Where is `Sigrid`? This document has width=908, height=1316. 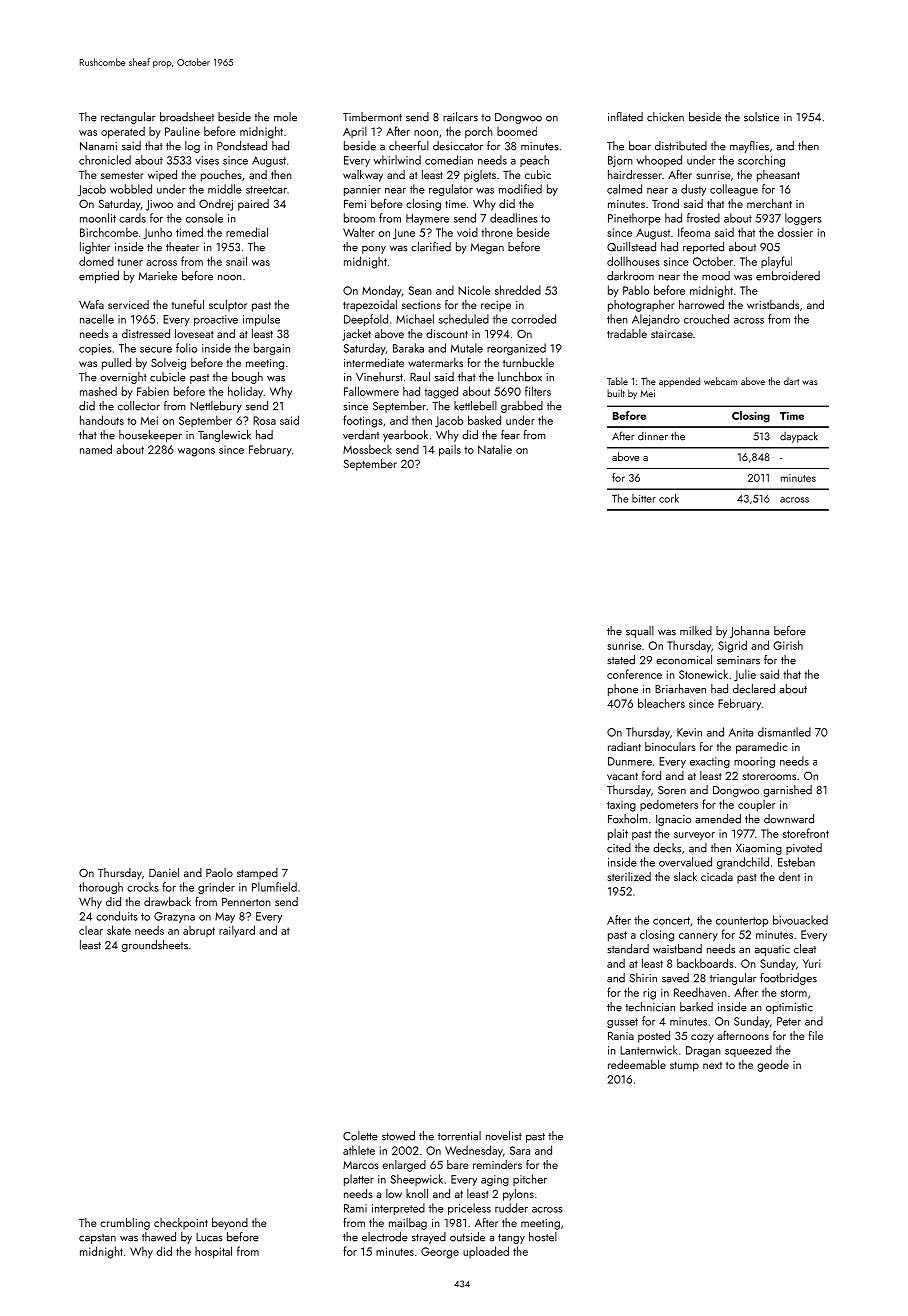
Sigrid is located at coordinates (732, 646).
